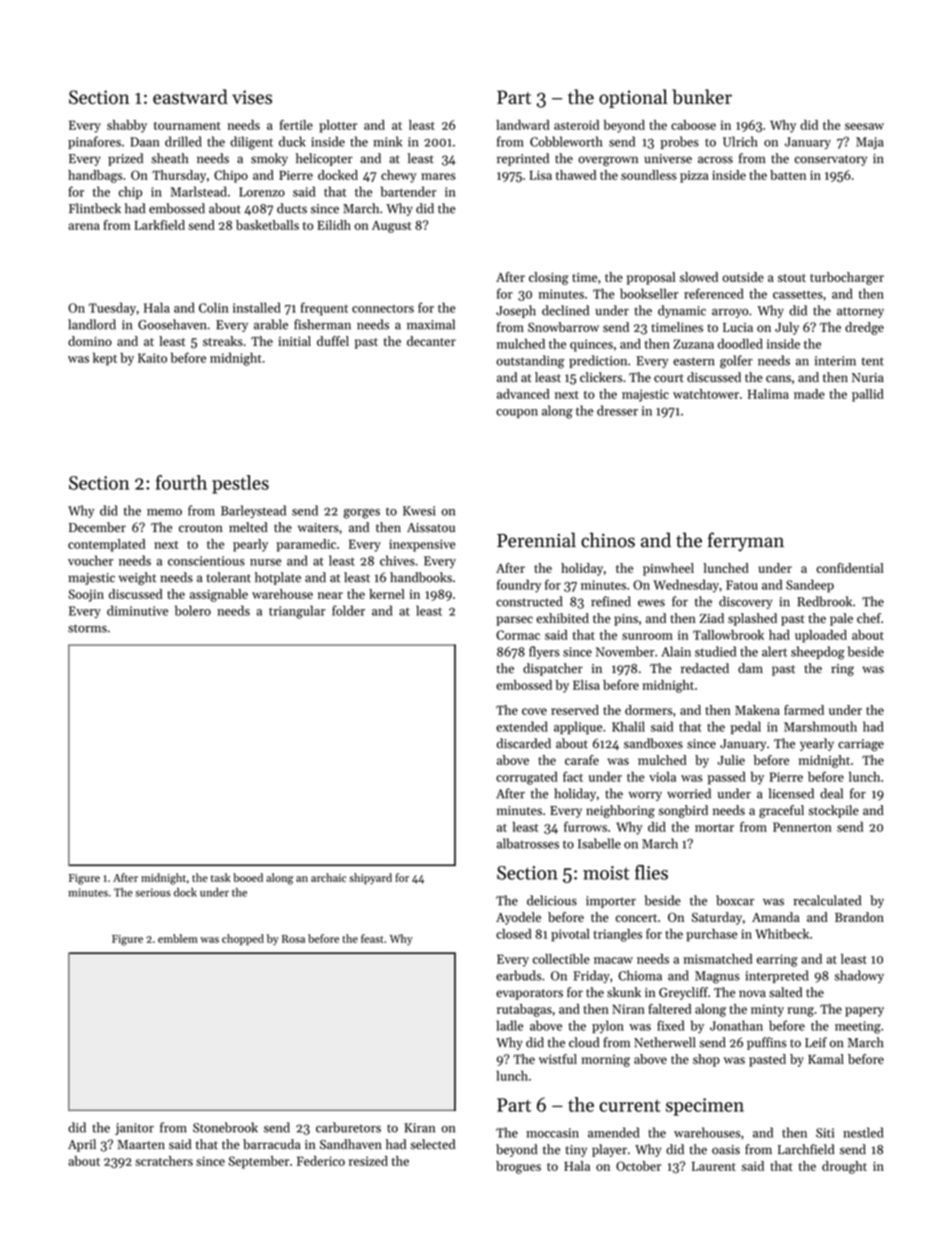  I want to click on October, so click(638, 1166).
